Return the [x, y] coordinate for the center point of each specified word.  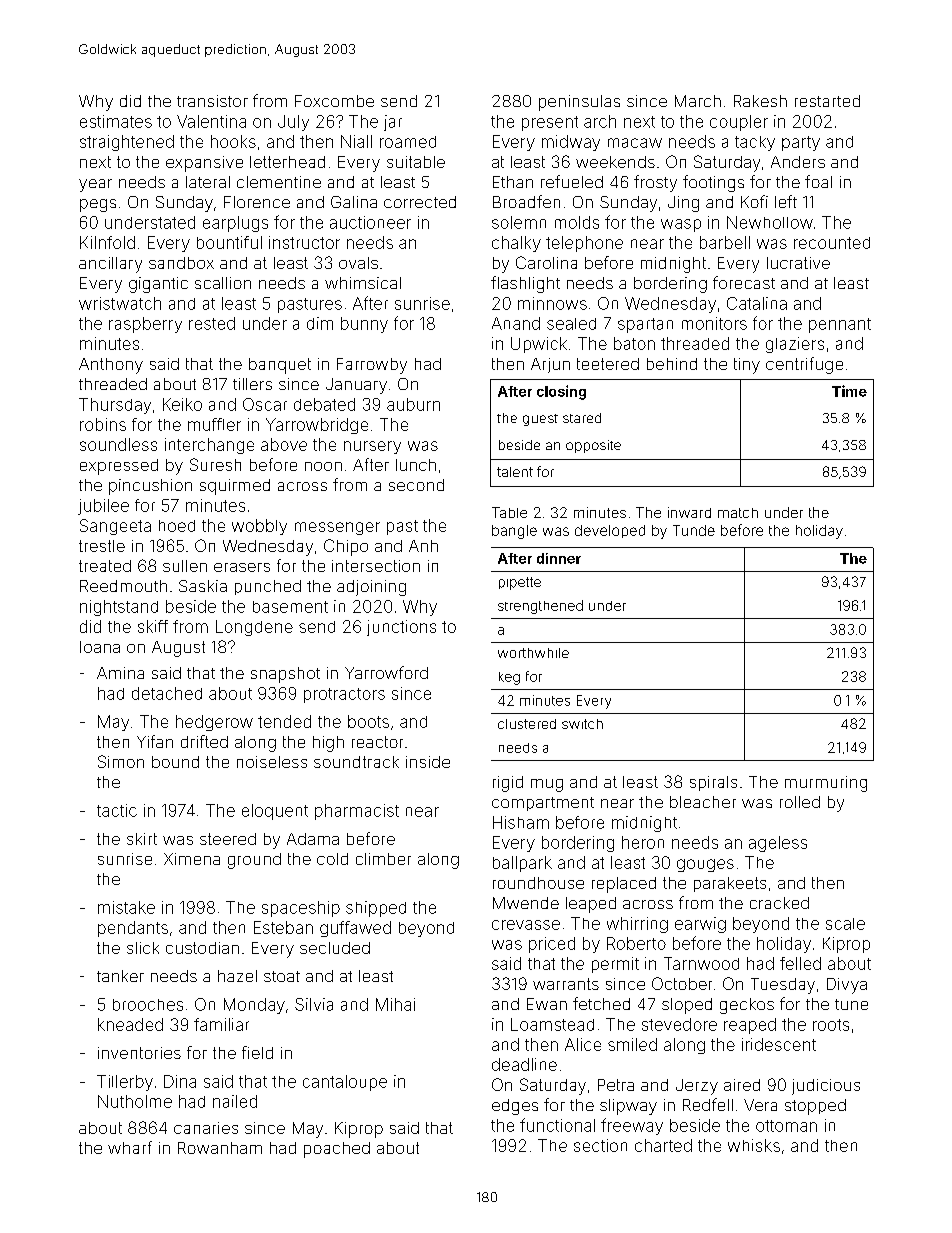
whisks [754, 1145]
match [738, 513]
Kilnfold [107, 242]
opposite [593, 446]
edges [515, 1107]
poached [337, 1150]
